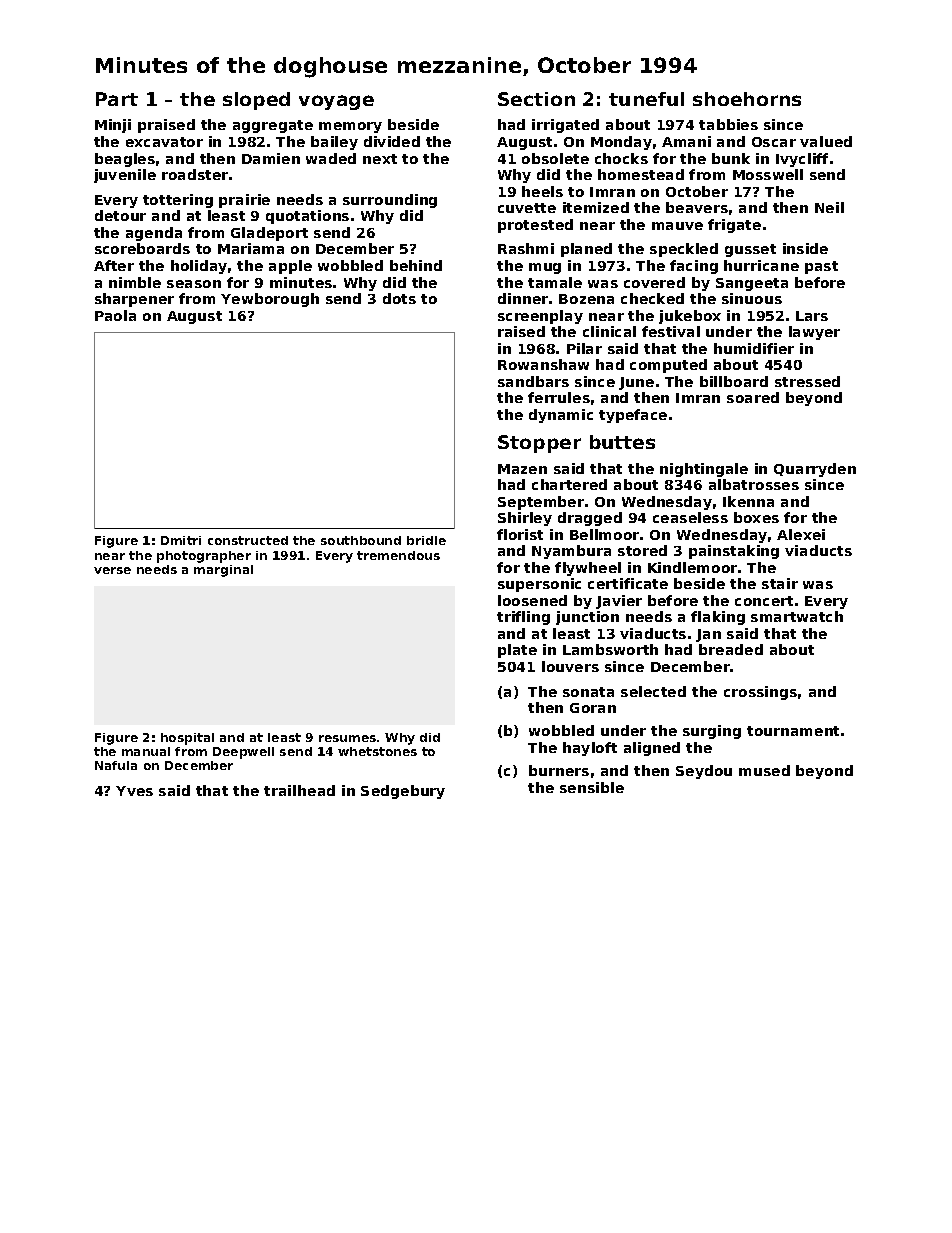  I want to click on Neil, so click(829, 207).
